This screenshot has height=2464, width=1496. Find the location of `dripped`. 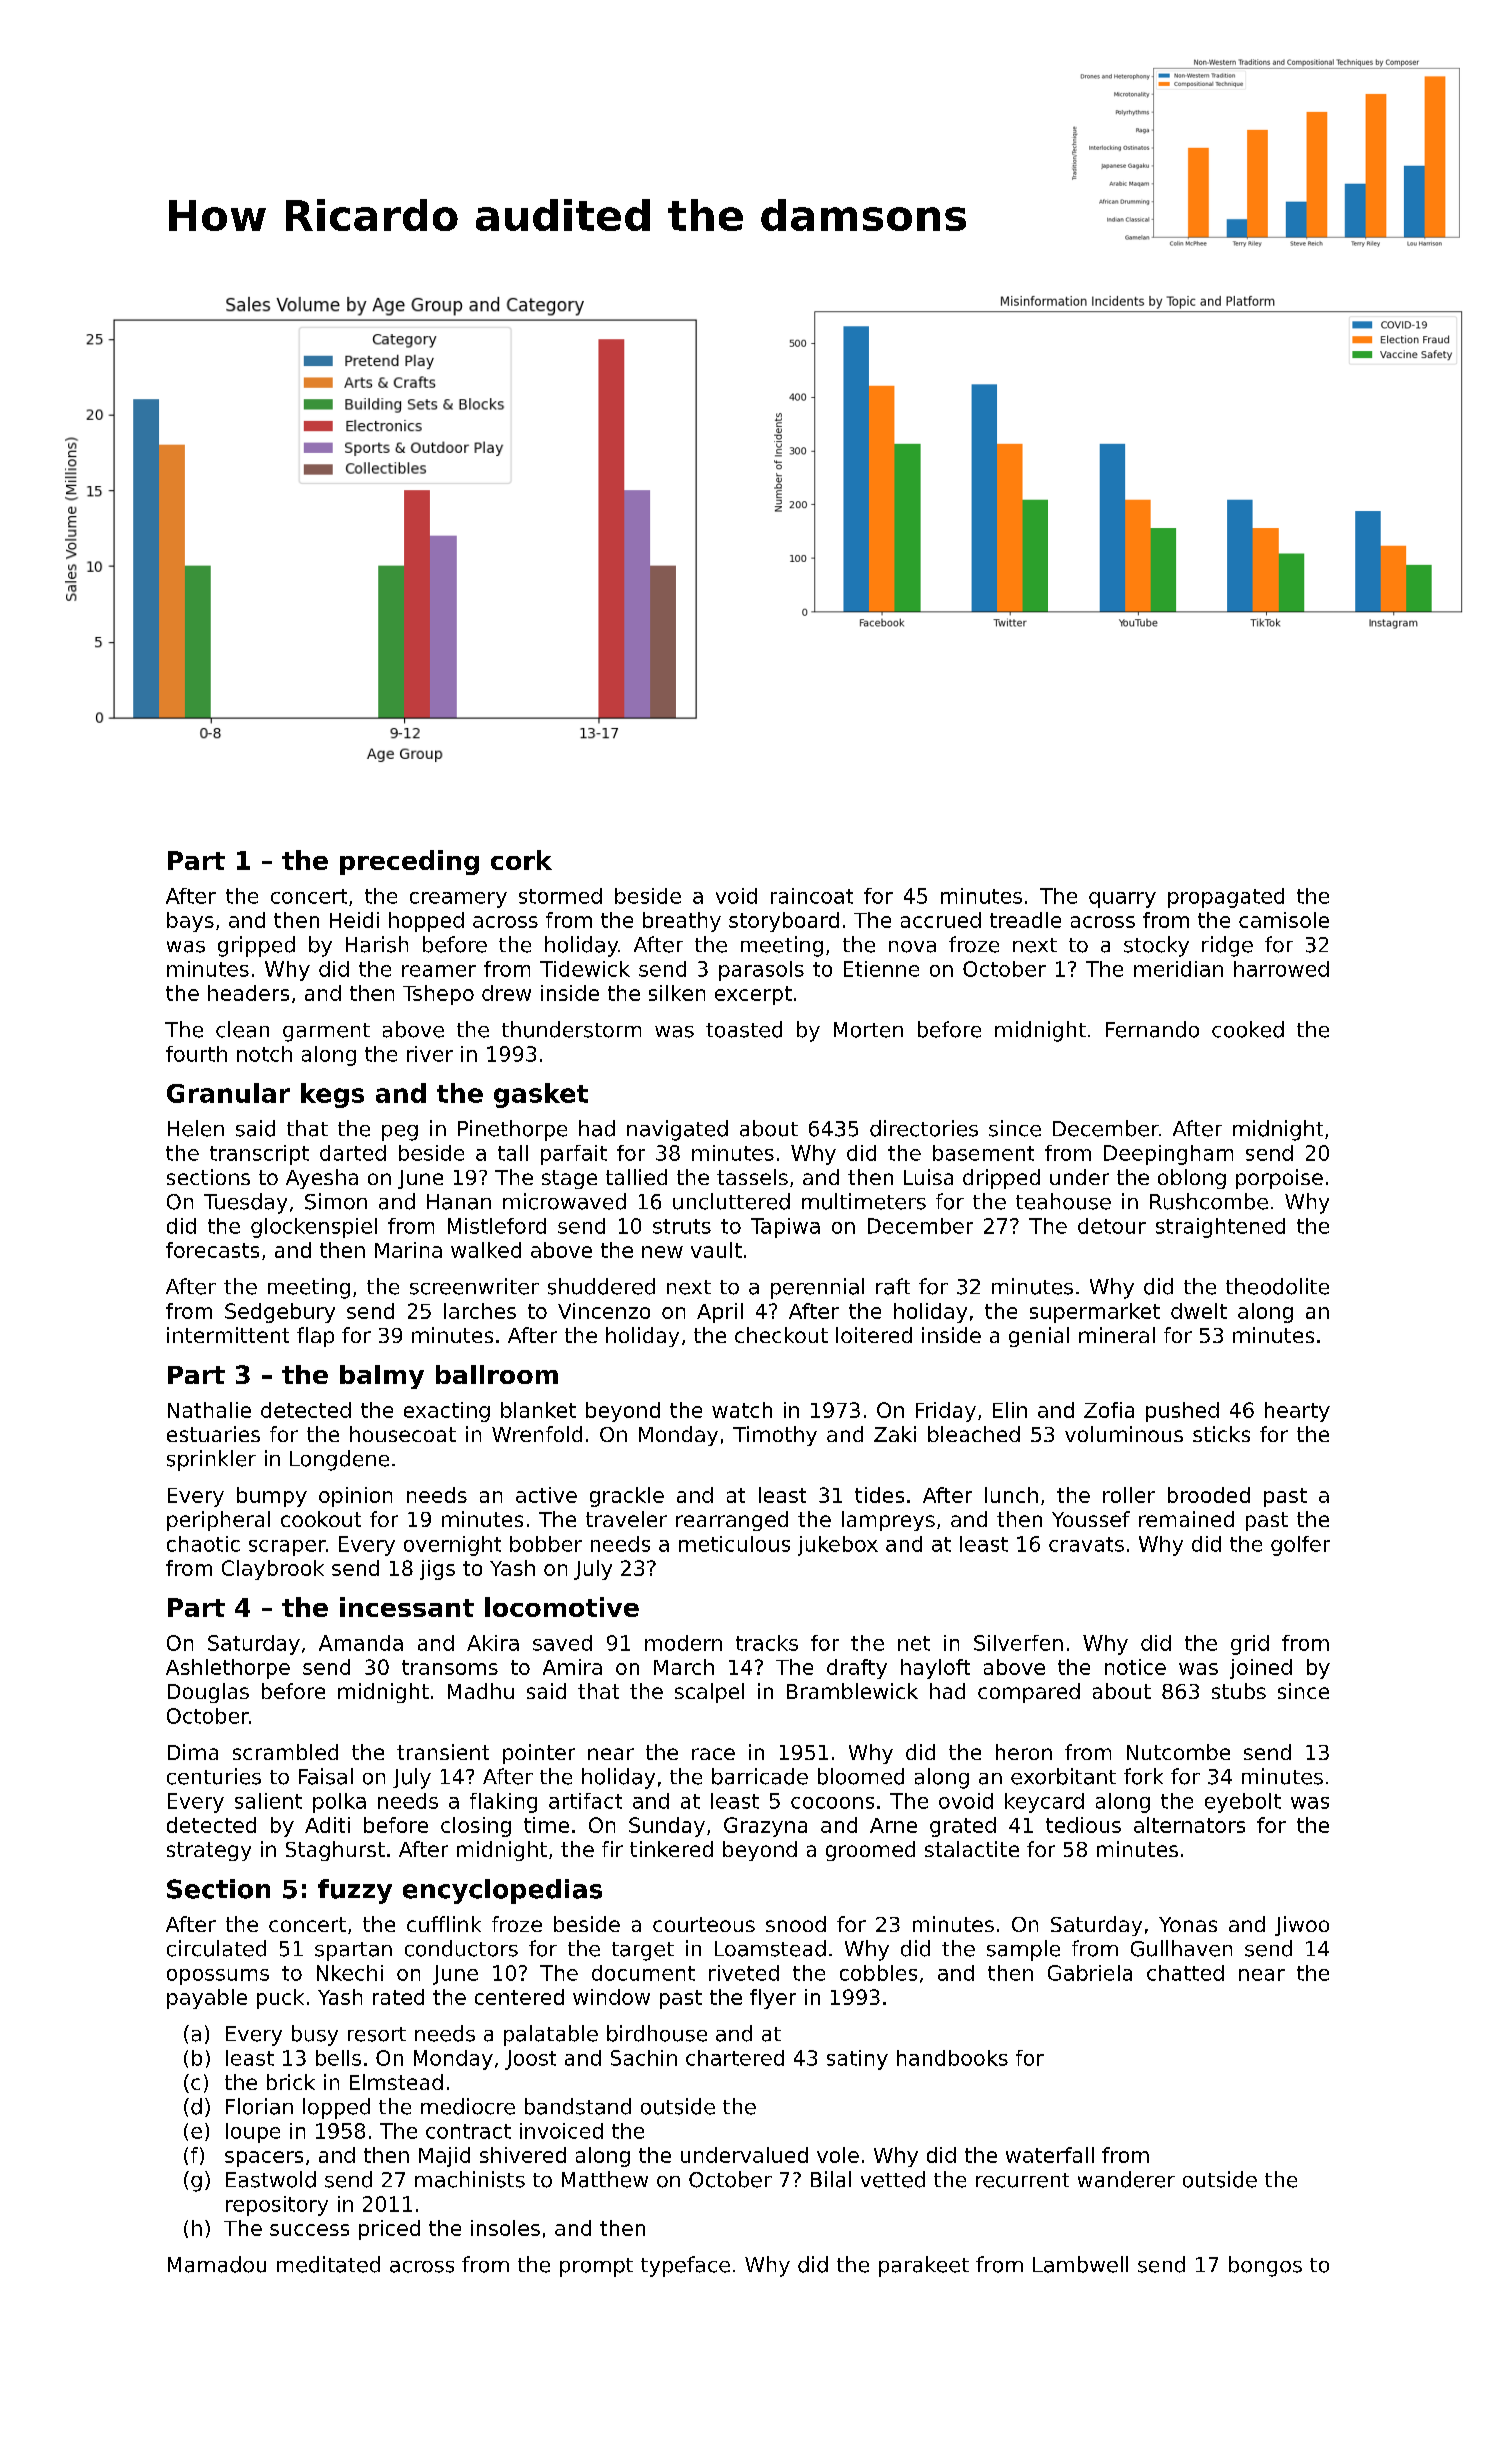

dripped is located at coordinates (1001, 1179).
